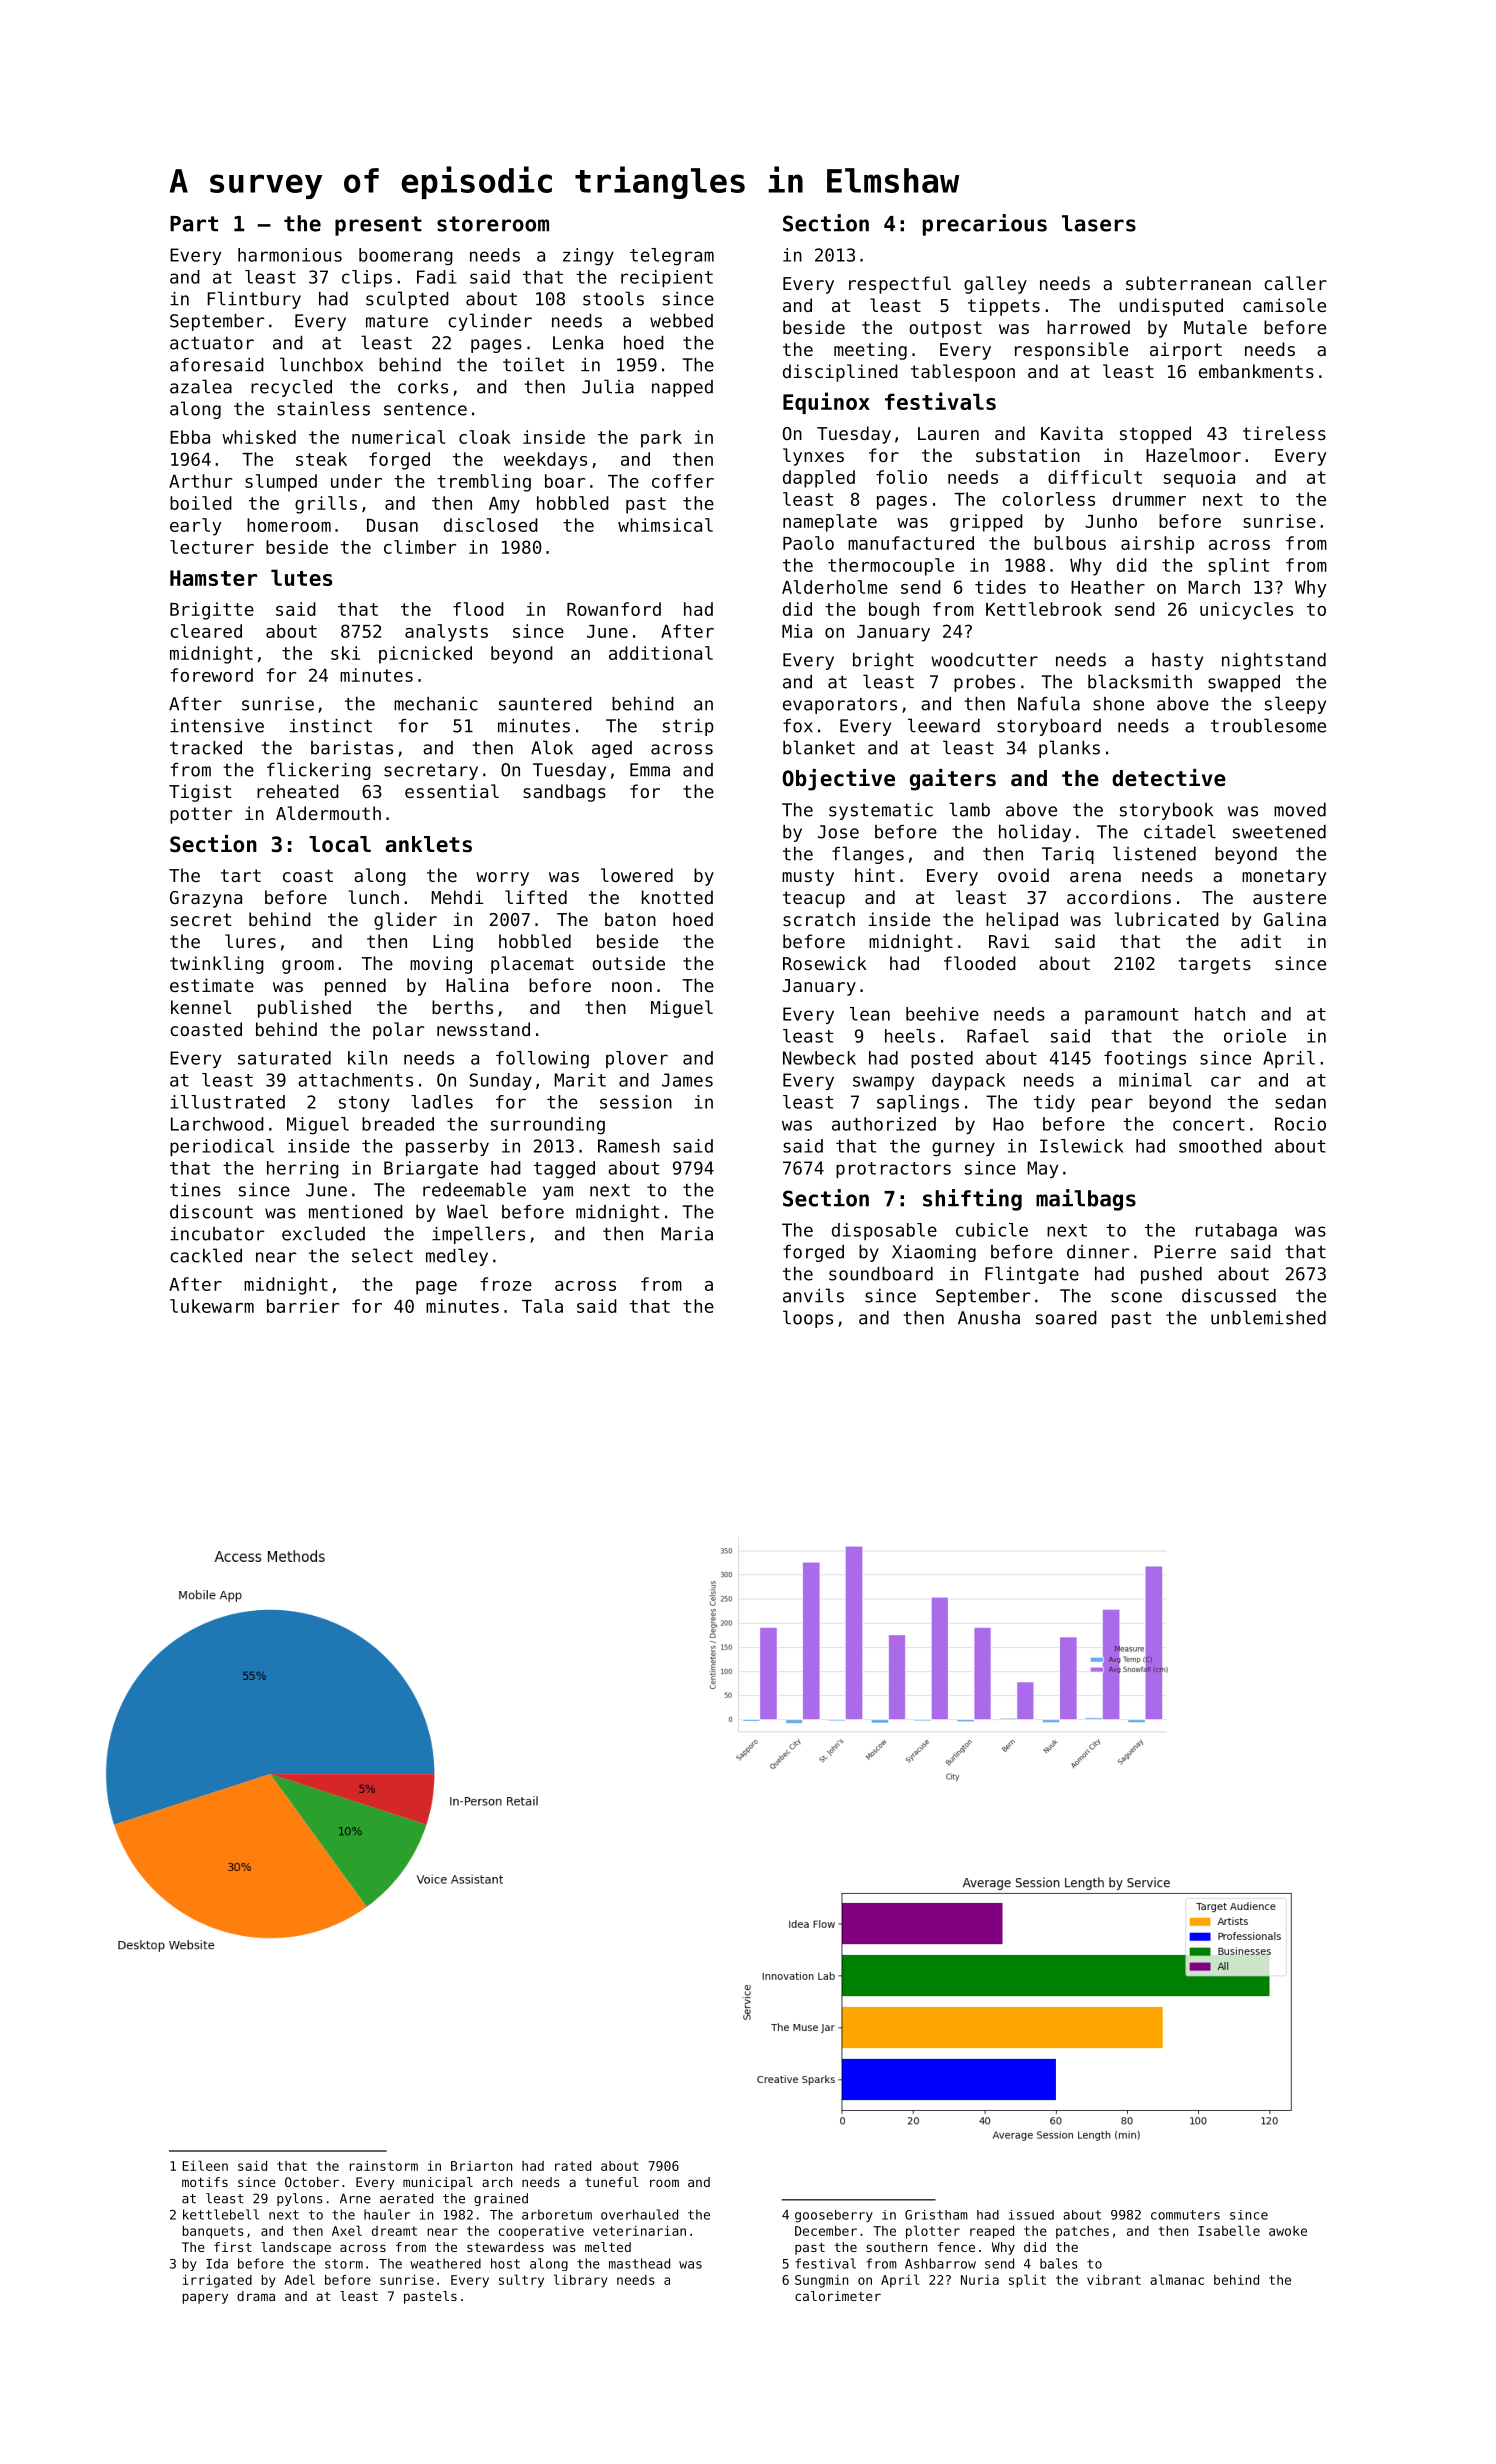  Describe the element at coordinates (808, 1319) in the screenshot. I see `loops` at that location.
